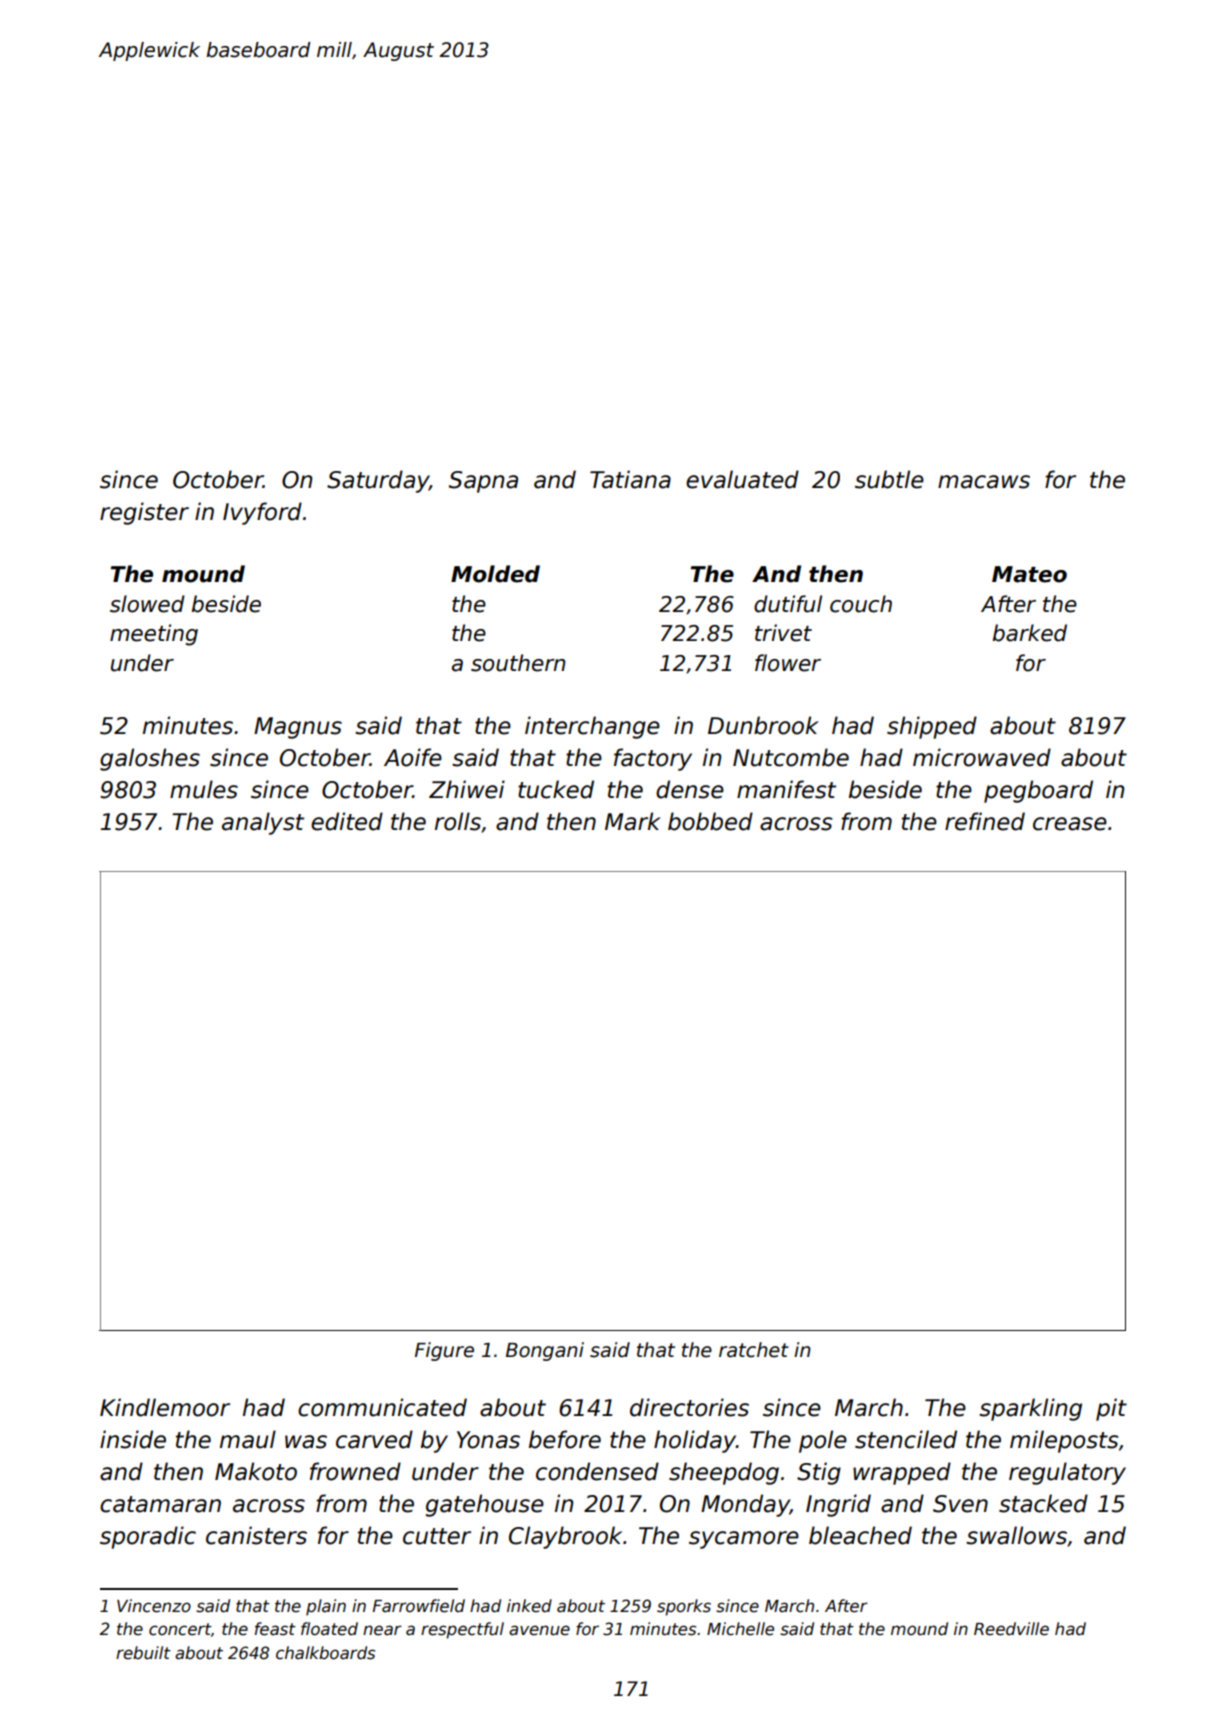  I want to click on register, so click(144, 513).
